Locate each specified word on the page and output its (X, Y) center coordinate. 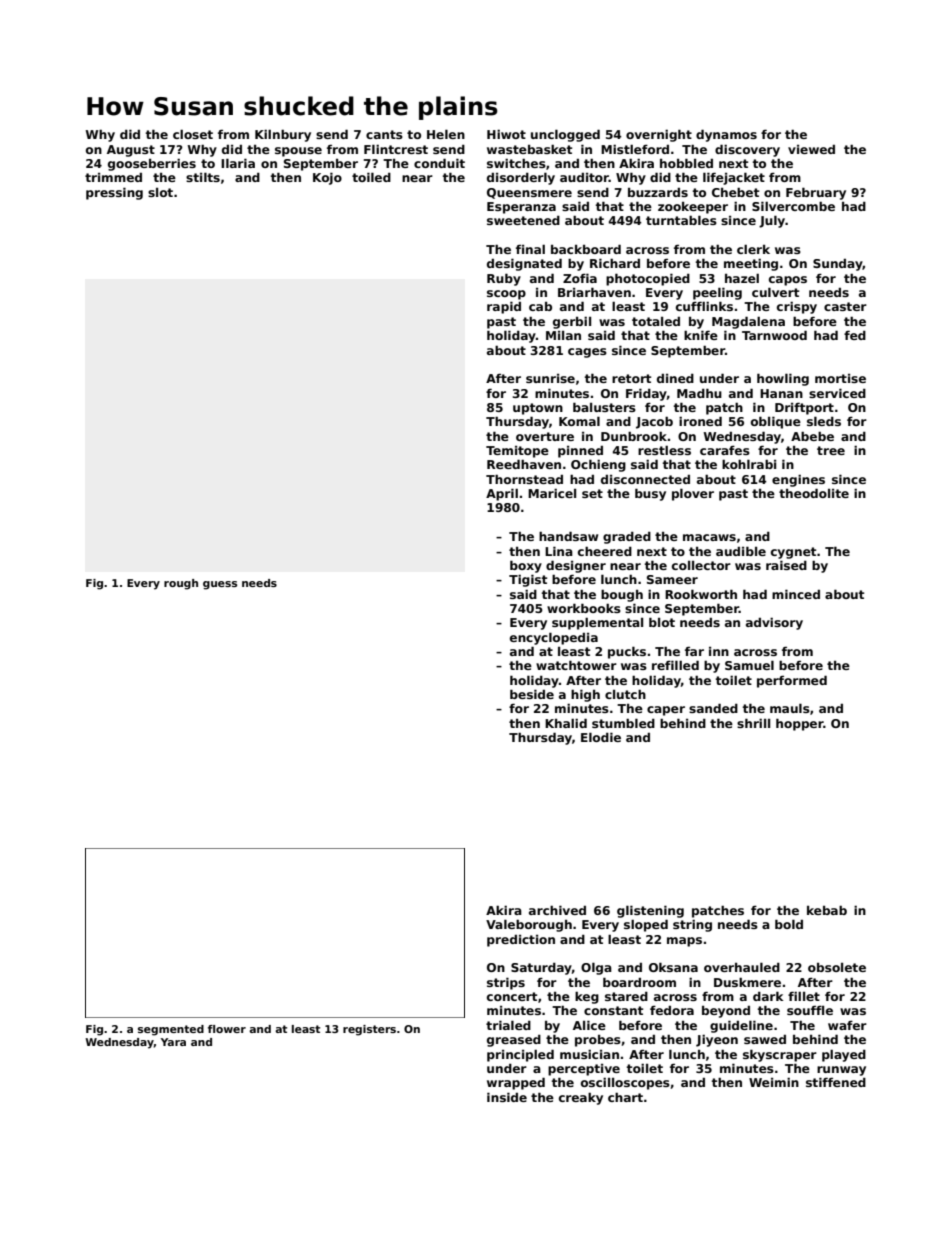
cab (540, 306)
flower (227, 1029)
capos (788, 281)
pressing (114, 193)
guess (220, 585)
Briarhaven (594, 292)
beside (532, 694)
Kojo (327, 178)
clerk (753, 249)
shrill (753, 723)
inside (507, 1097)
